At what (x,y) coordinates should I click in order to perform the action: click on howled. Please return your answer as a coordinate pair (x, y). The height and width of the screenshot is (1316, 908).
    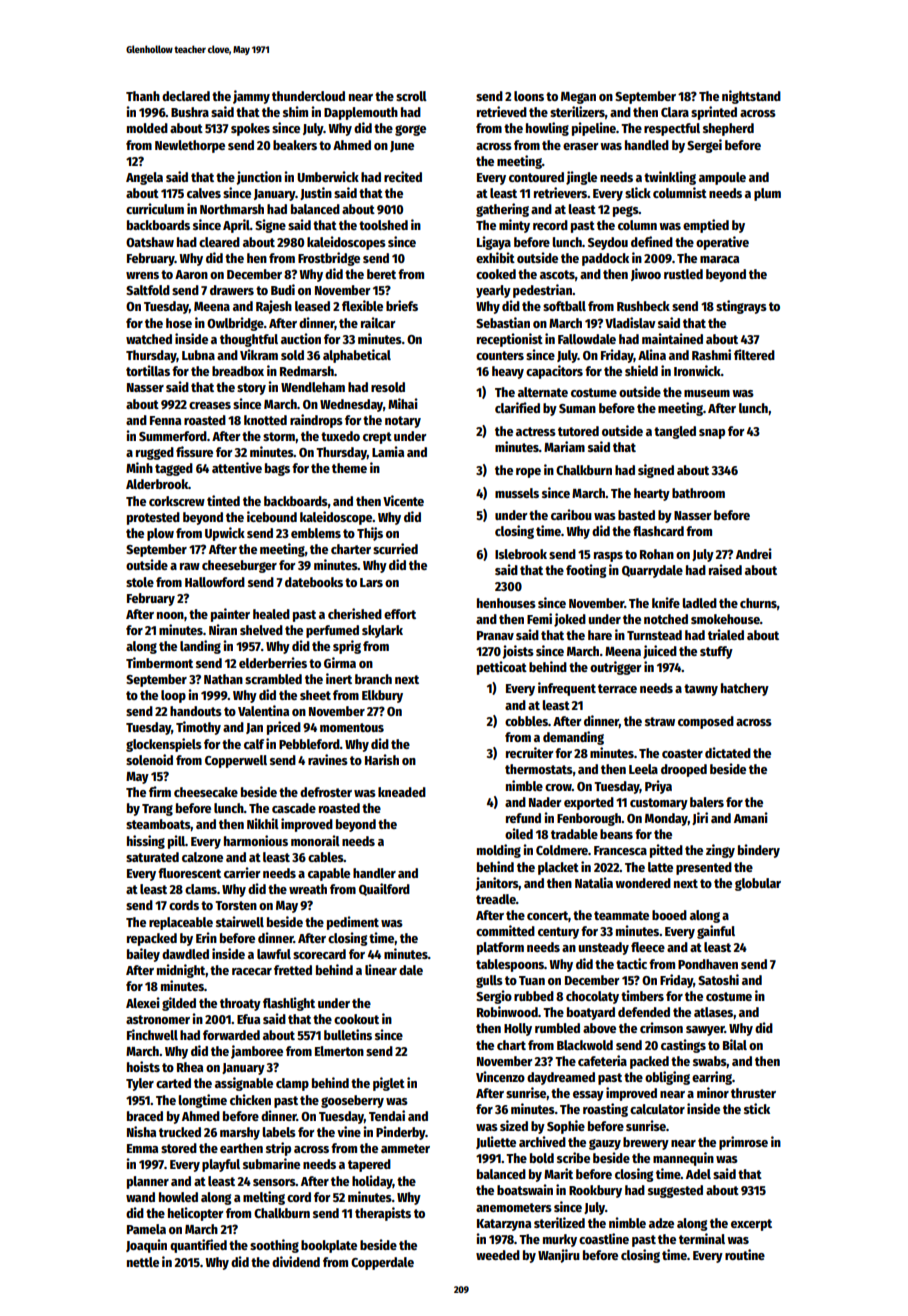
    Looking at the image, I should click on (178, 1197).
